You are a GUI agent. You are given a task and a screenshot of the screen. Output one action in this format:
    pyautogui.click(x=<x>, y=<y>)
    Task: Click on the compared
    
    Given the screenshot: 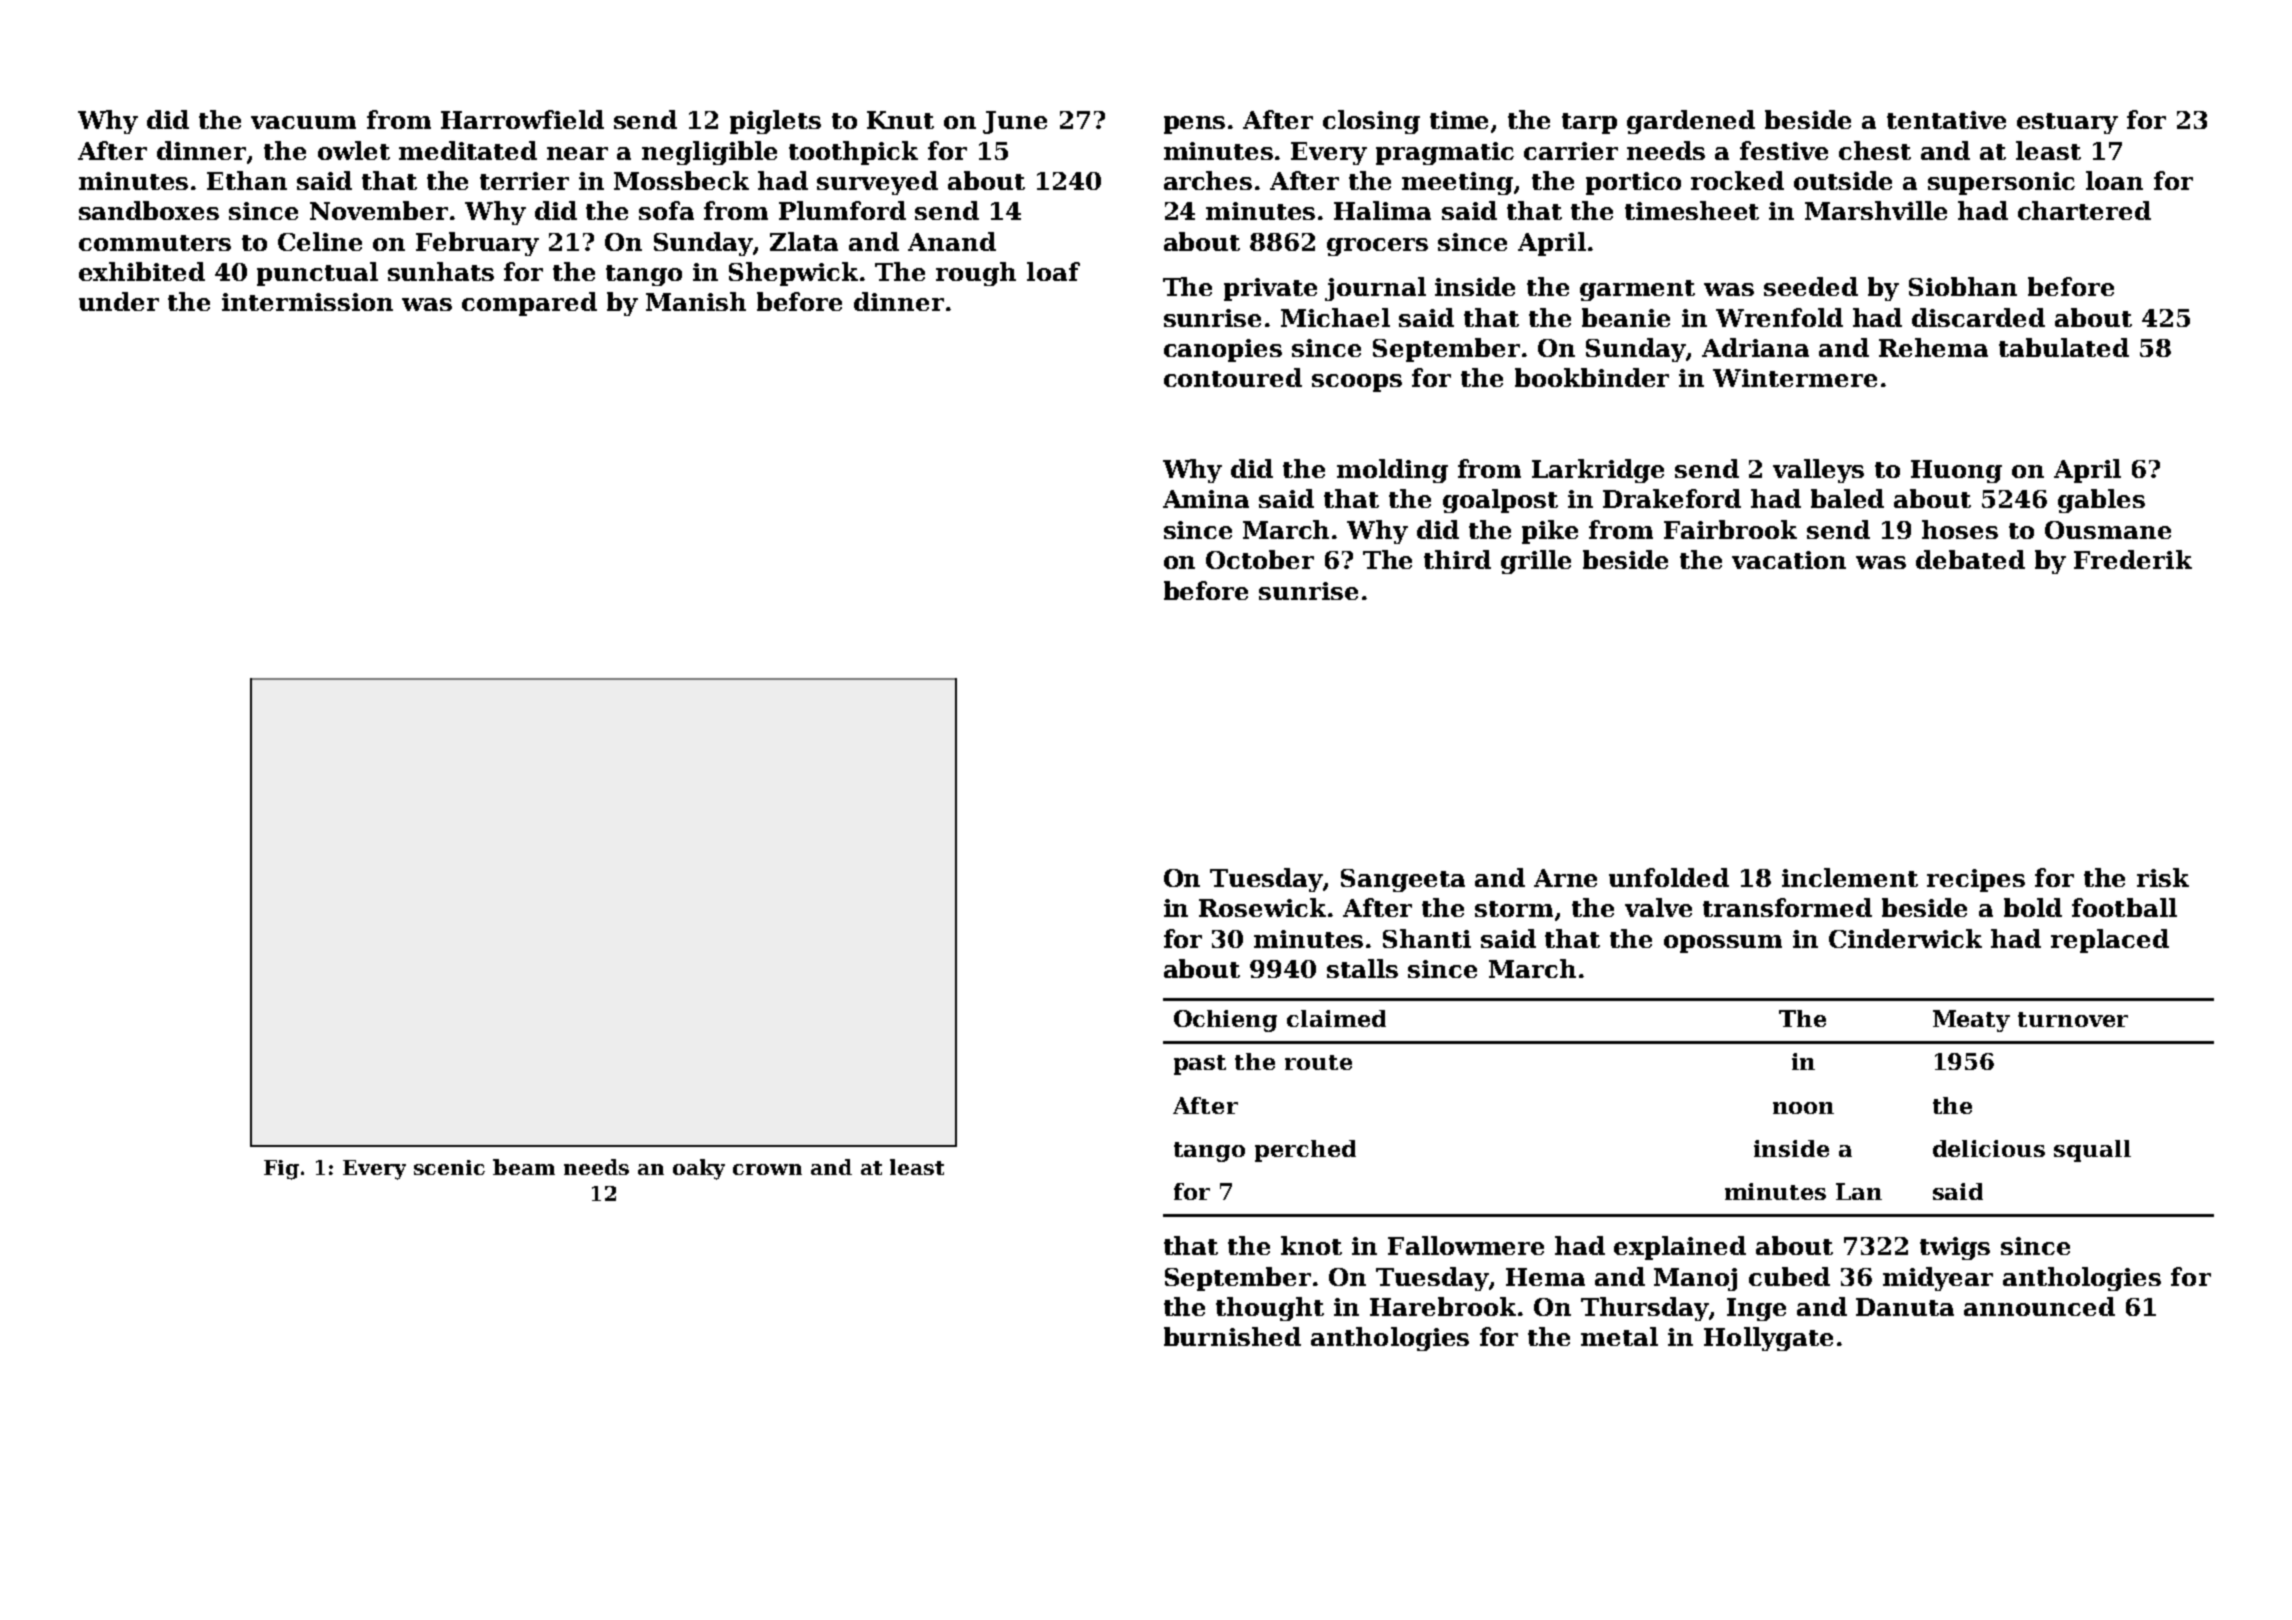 What is the action you would take?
    pyautogui.click(x=529, y=304)
